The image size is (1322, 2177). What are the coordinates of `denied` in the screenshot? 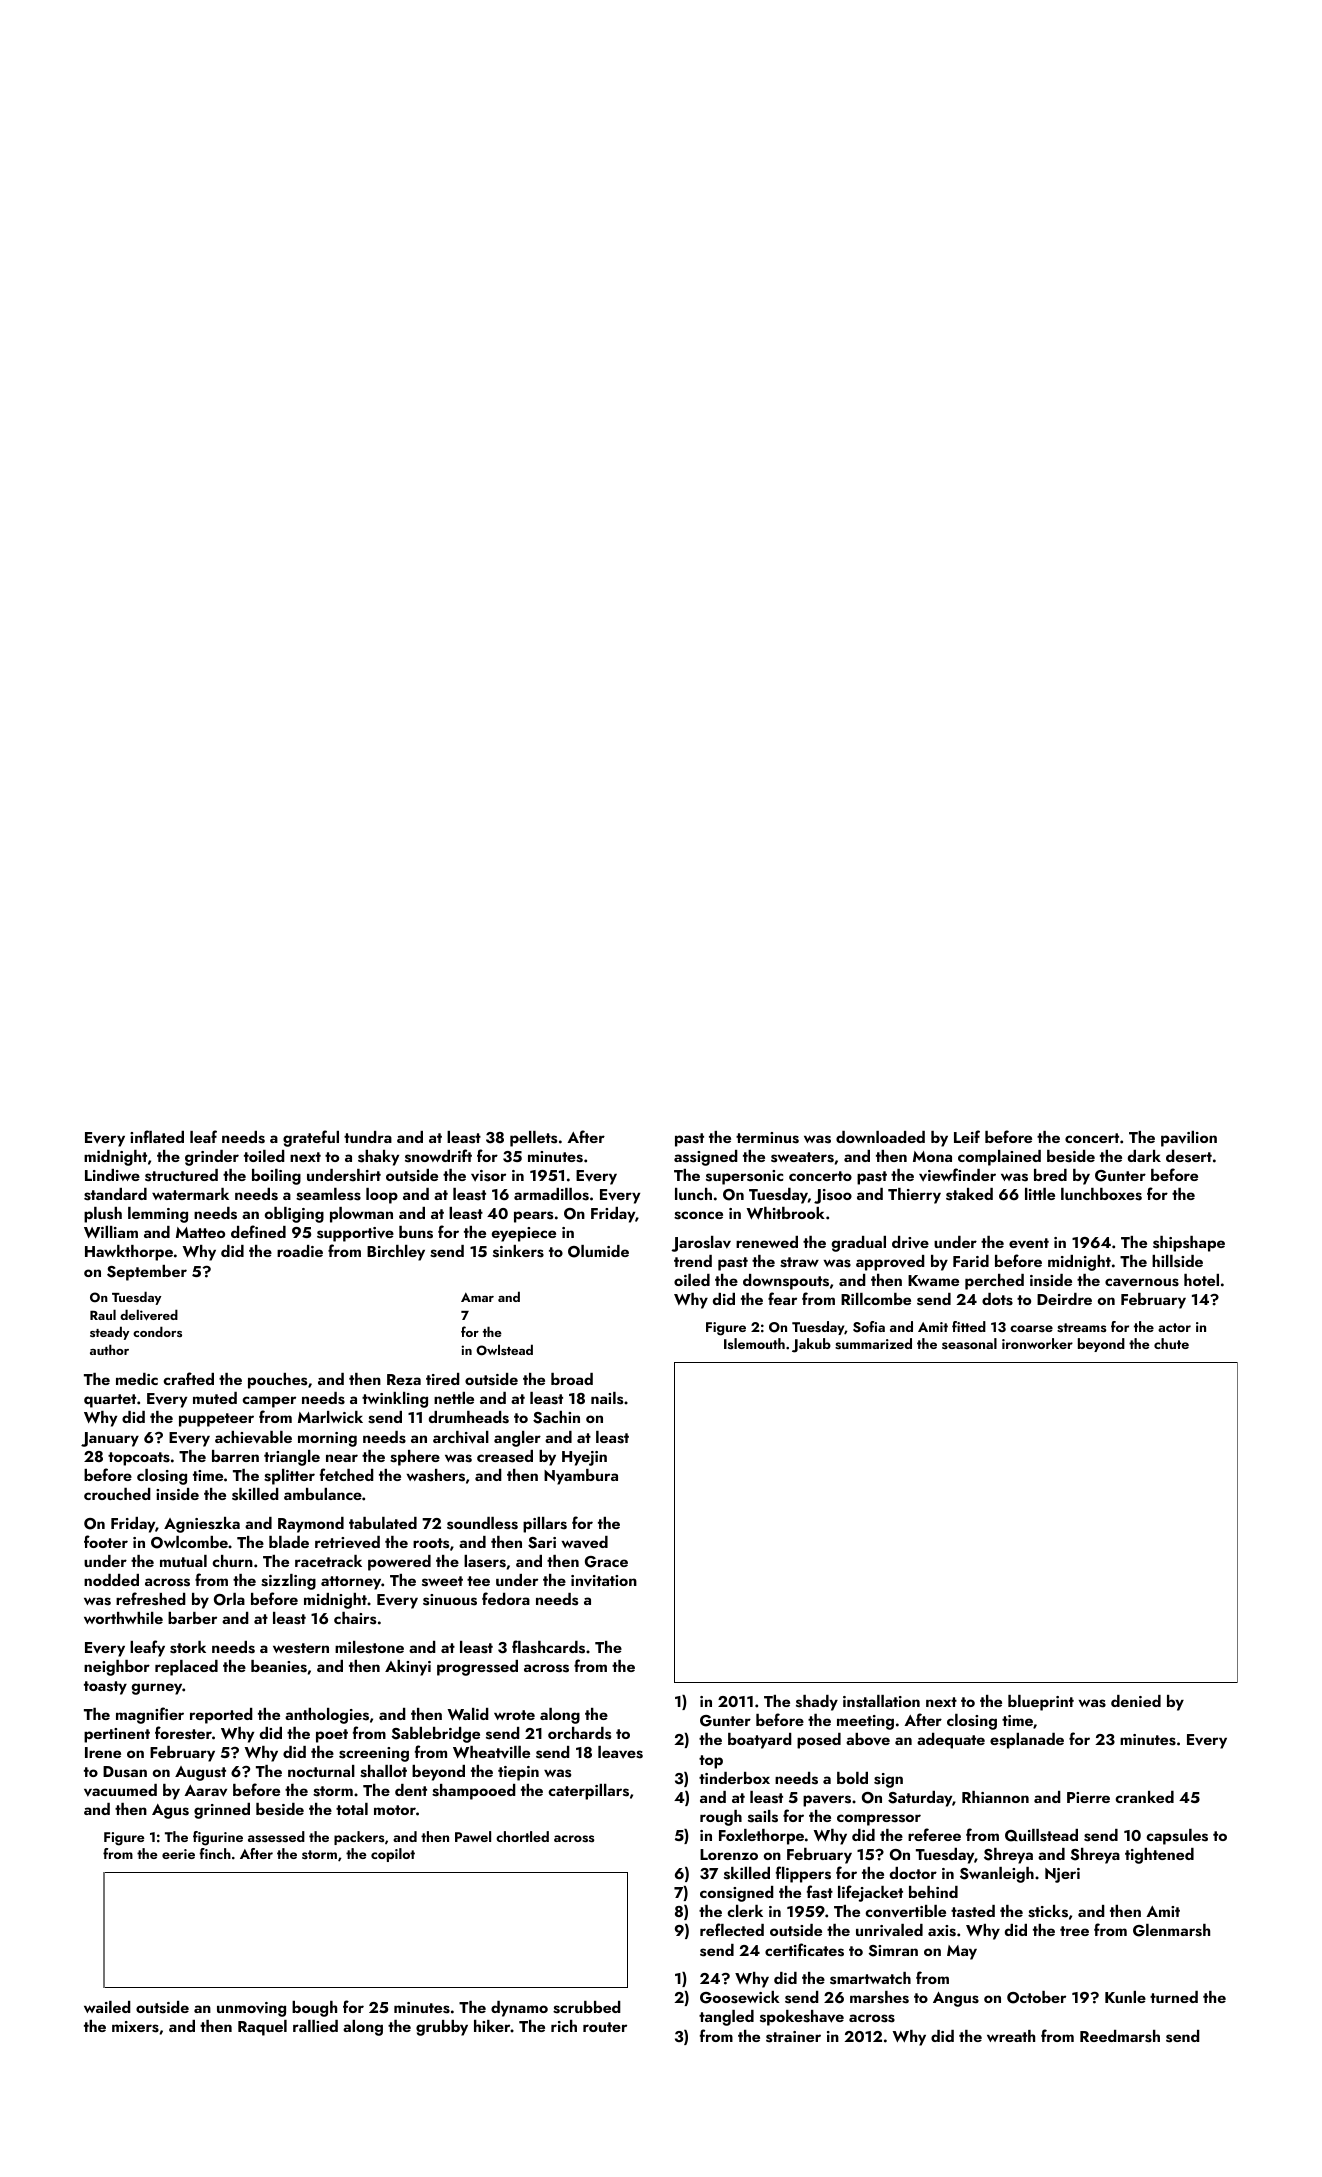 It's located at (1136, 1701).
